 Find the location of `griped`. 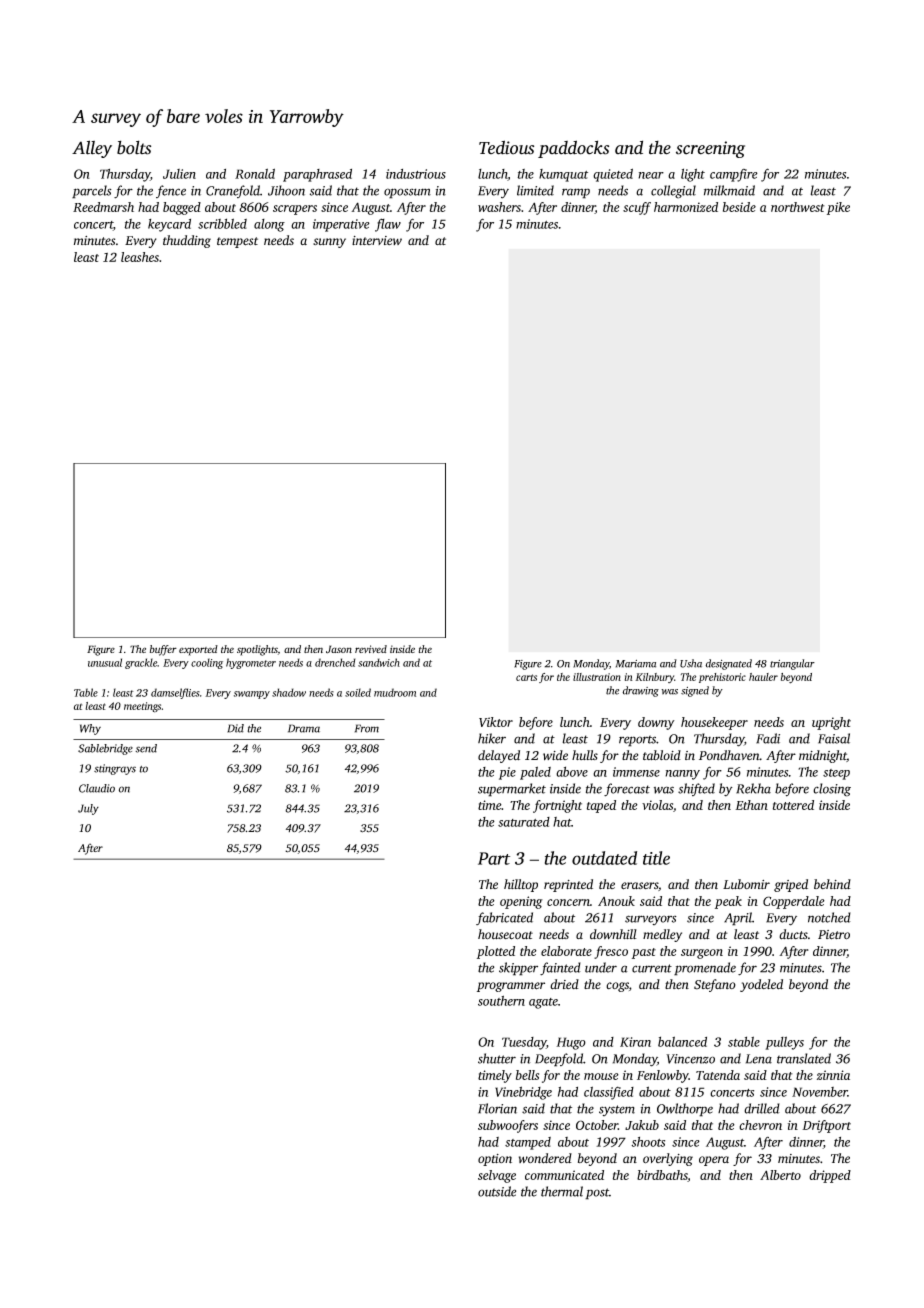

griped is located at coordinates (791, 885).
